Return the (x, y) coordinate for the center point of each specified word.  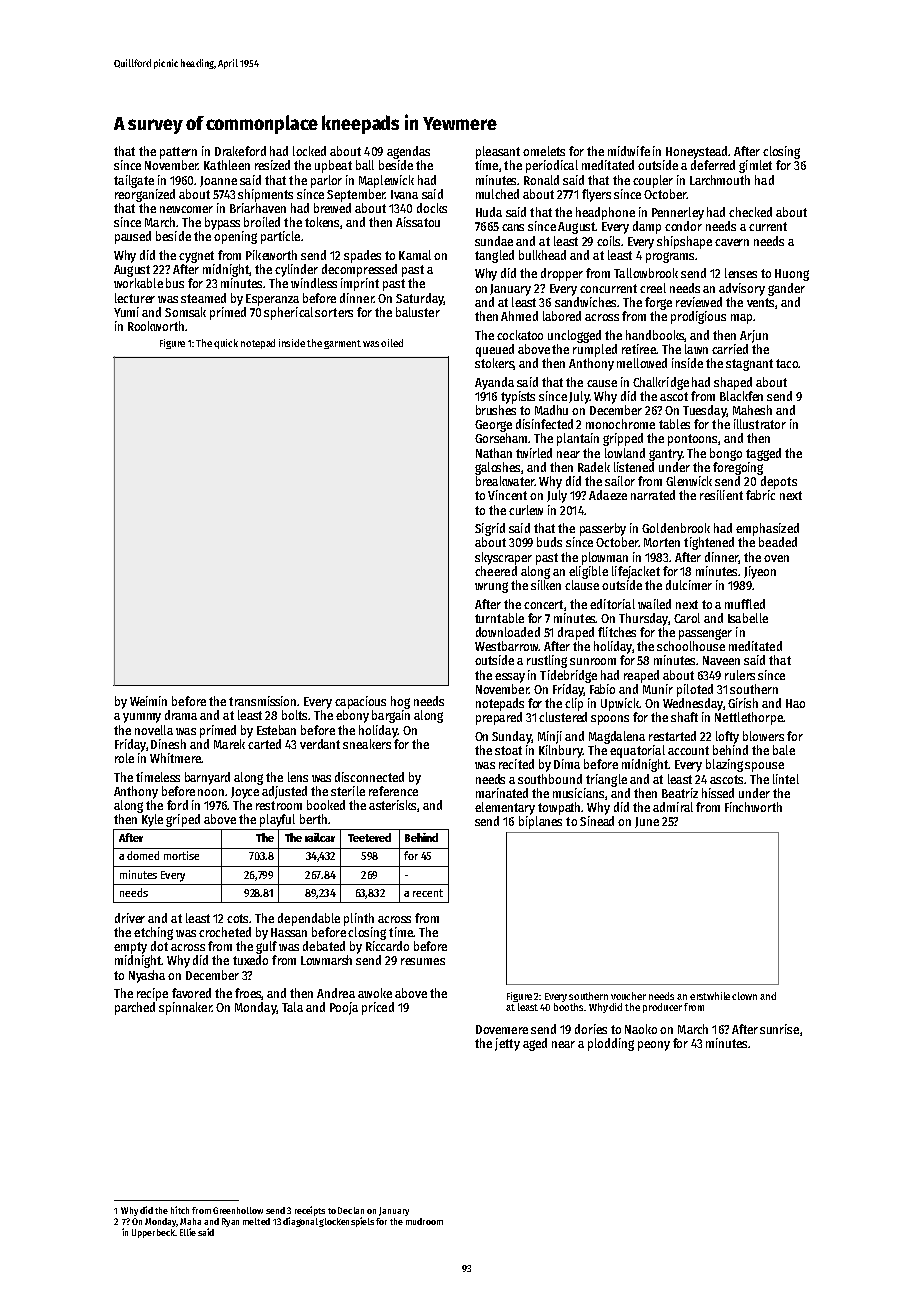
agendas (408, 152)
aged (535, 1044)
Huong (792, 275)
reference (393, 791)
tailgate (134, 181)
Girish (743, 703)
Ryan (230, 1222)
